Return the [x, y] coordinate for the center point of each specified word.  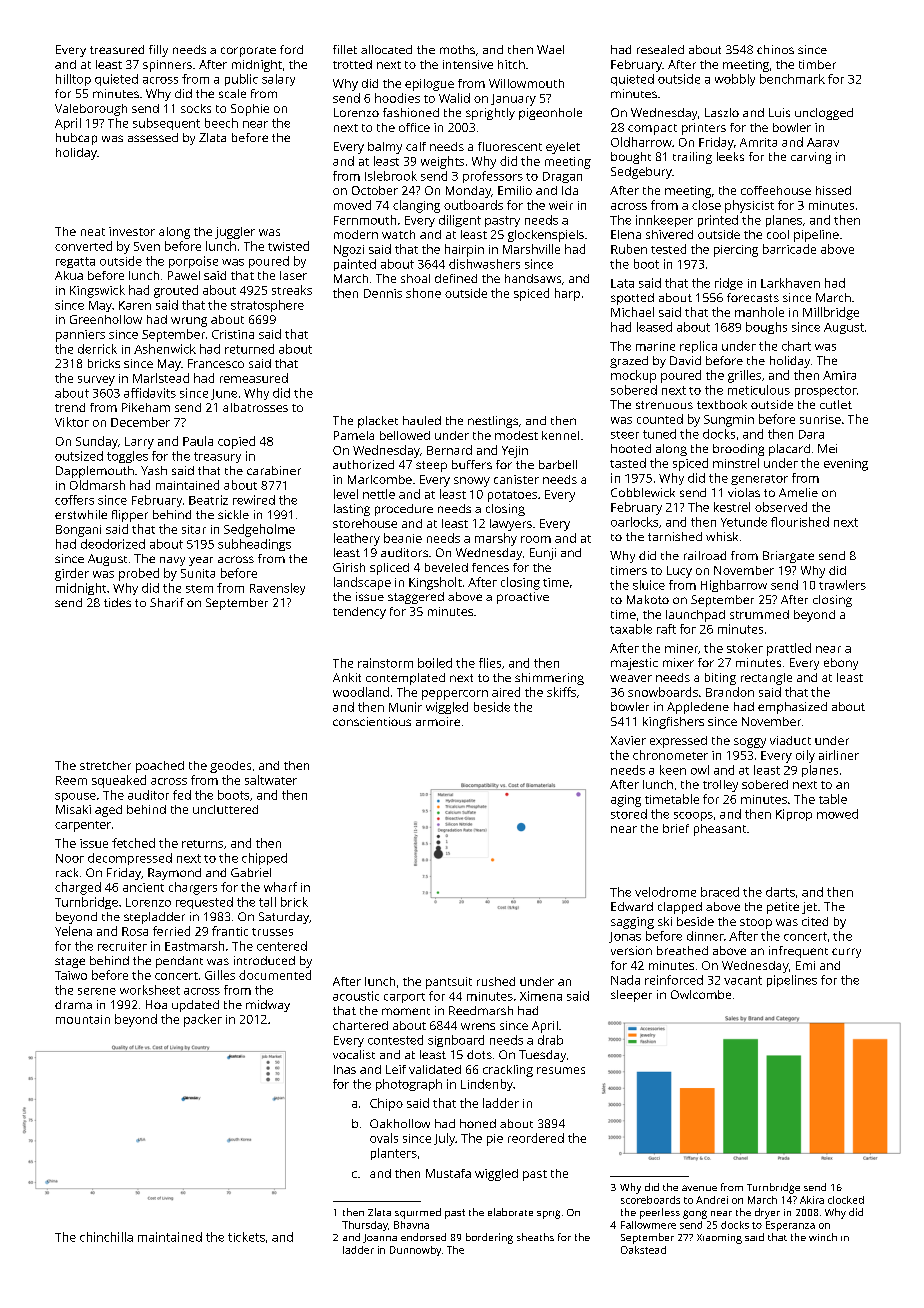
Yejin [515, 452]
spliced [389, 569]
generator [759, 480]
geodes [230, 767]
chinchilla [106, 1237]
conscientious [372, 721]
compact [652, 129]
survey [96, 381]
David [685, 360]
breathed [682, 950]
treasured [117, 49]
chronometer [670, 755]
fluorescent [510, 146]
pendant [179, 962]
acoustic [356, 996]
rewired [254, 500]
